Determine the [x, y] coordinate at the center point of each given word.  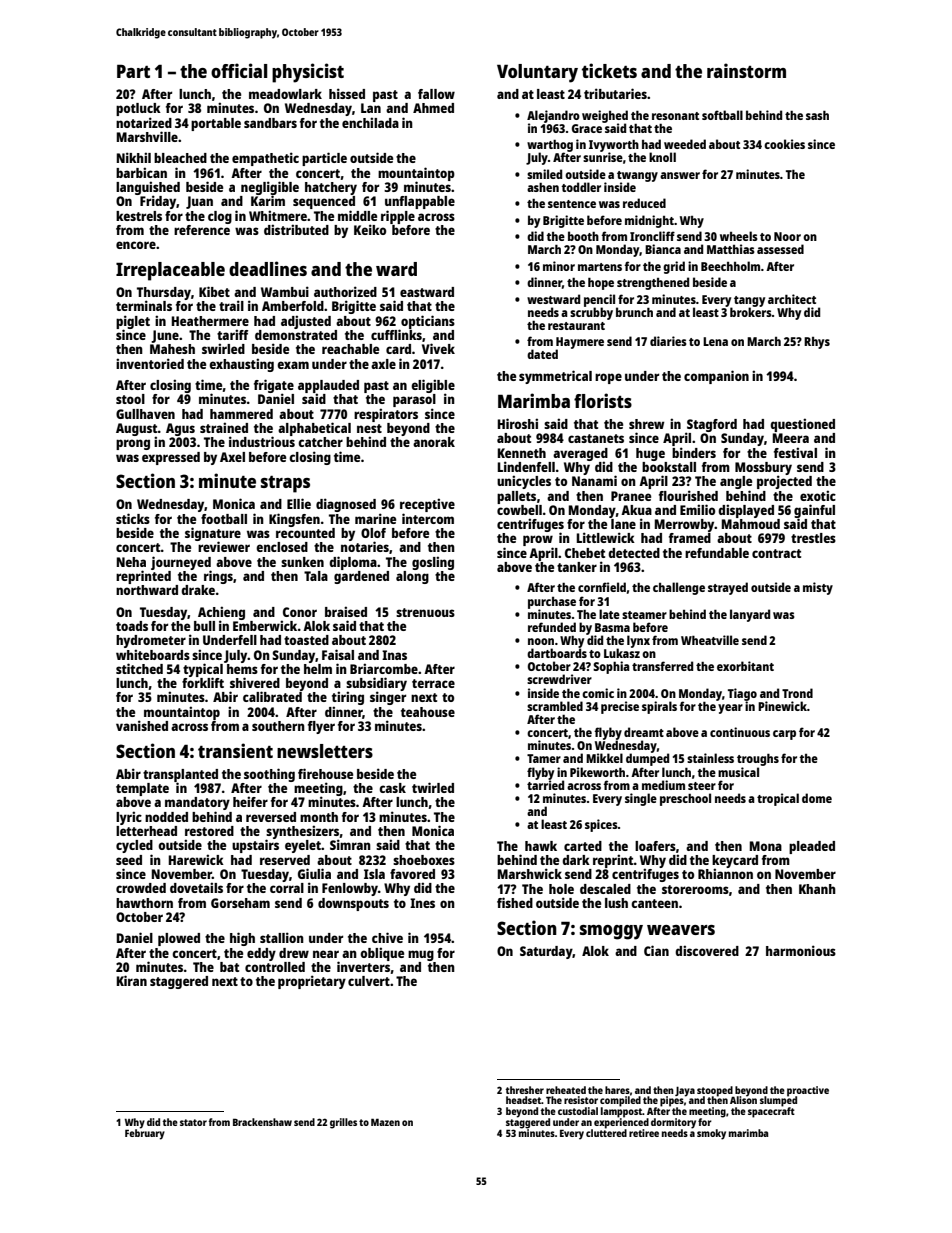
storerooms [695, 889]
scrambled [555, 706]
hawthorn [144, 903]
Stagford [711, 426]
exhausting [241, 365]
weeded [685, 144]
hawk [541, 846]
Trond [797, 693]
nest [369, 428]
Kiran [132, 980]
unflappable [420, 202]
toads [132, 626]
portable [216, 124]
